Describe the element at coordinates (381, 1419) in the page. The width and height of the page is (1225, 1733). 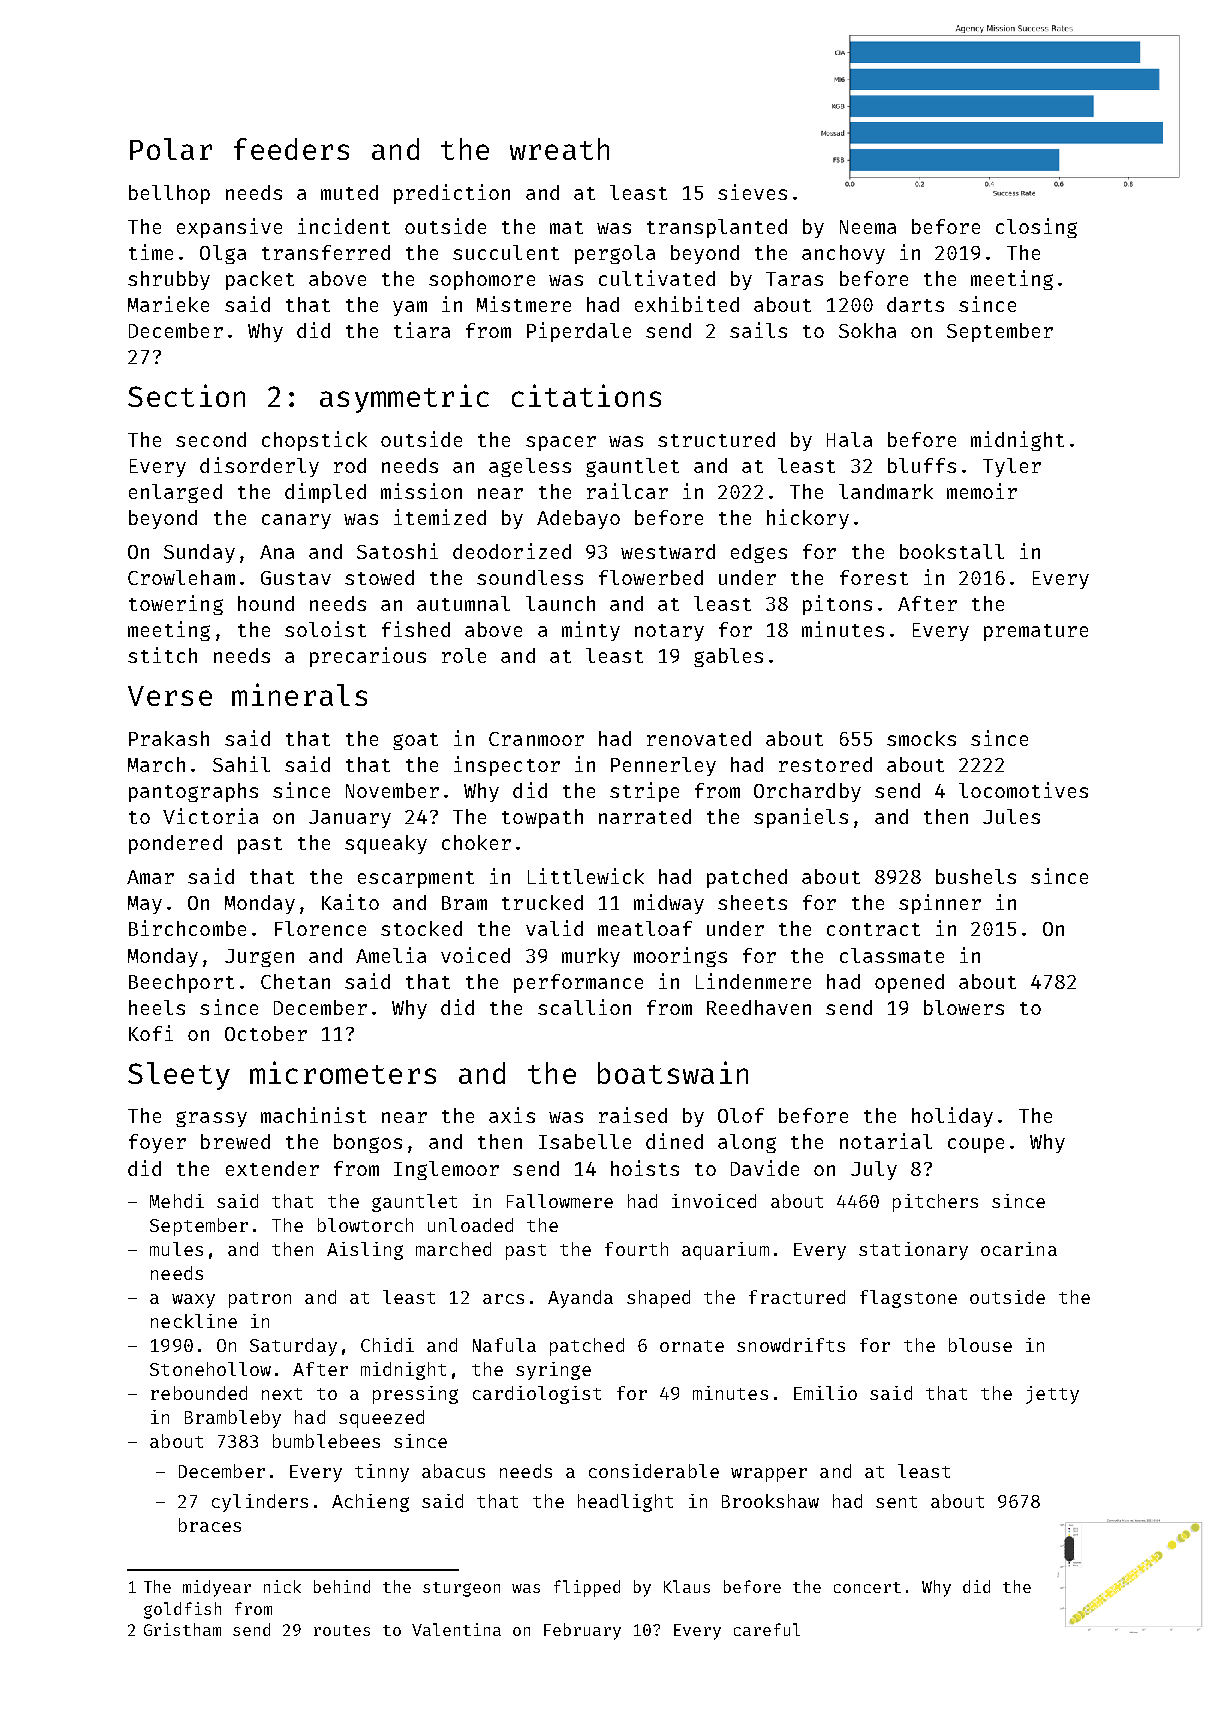
I see `squeezed` at that location.
